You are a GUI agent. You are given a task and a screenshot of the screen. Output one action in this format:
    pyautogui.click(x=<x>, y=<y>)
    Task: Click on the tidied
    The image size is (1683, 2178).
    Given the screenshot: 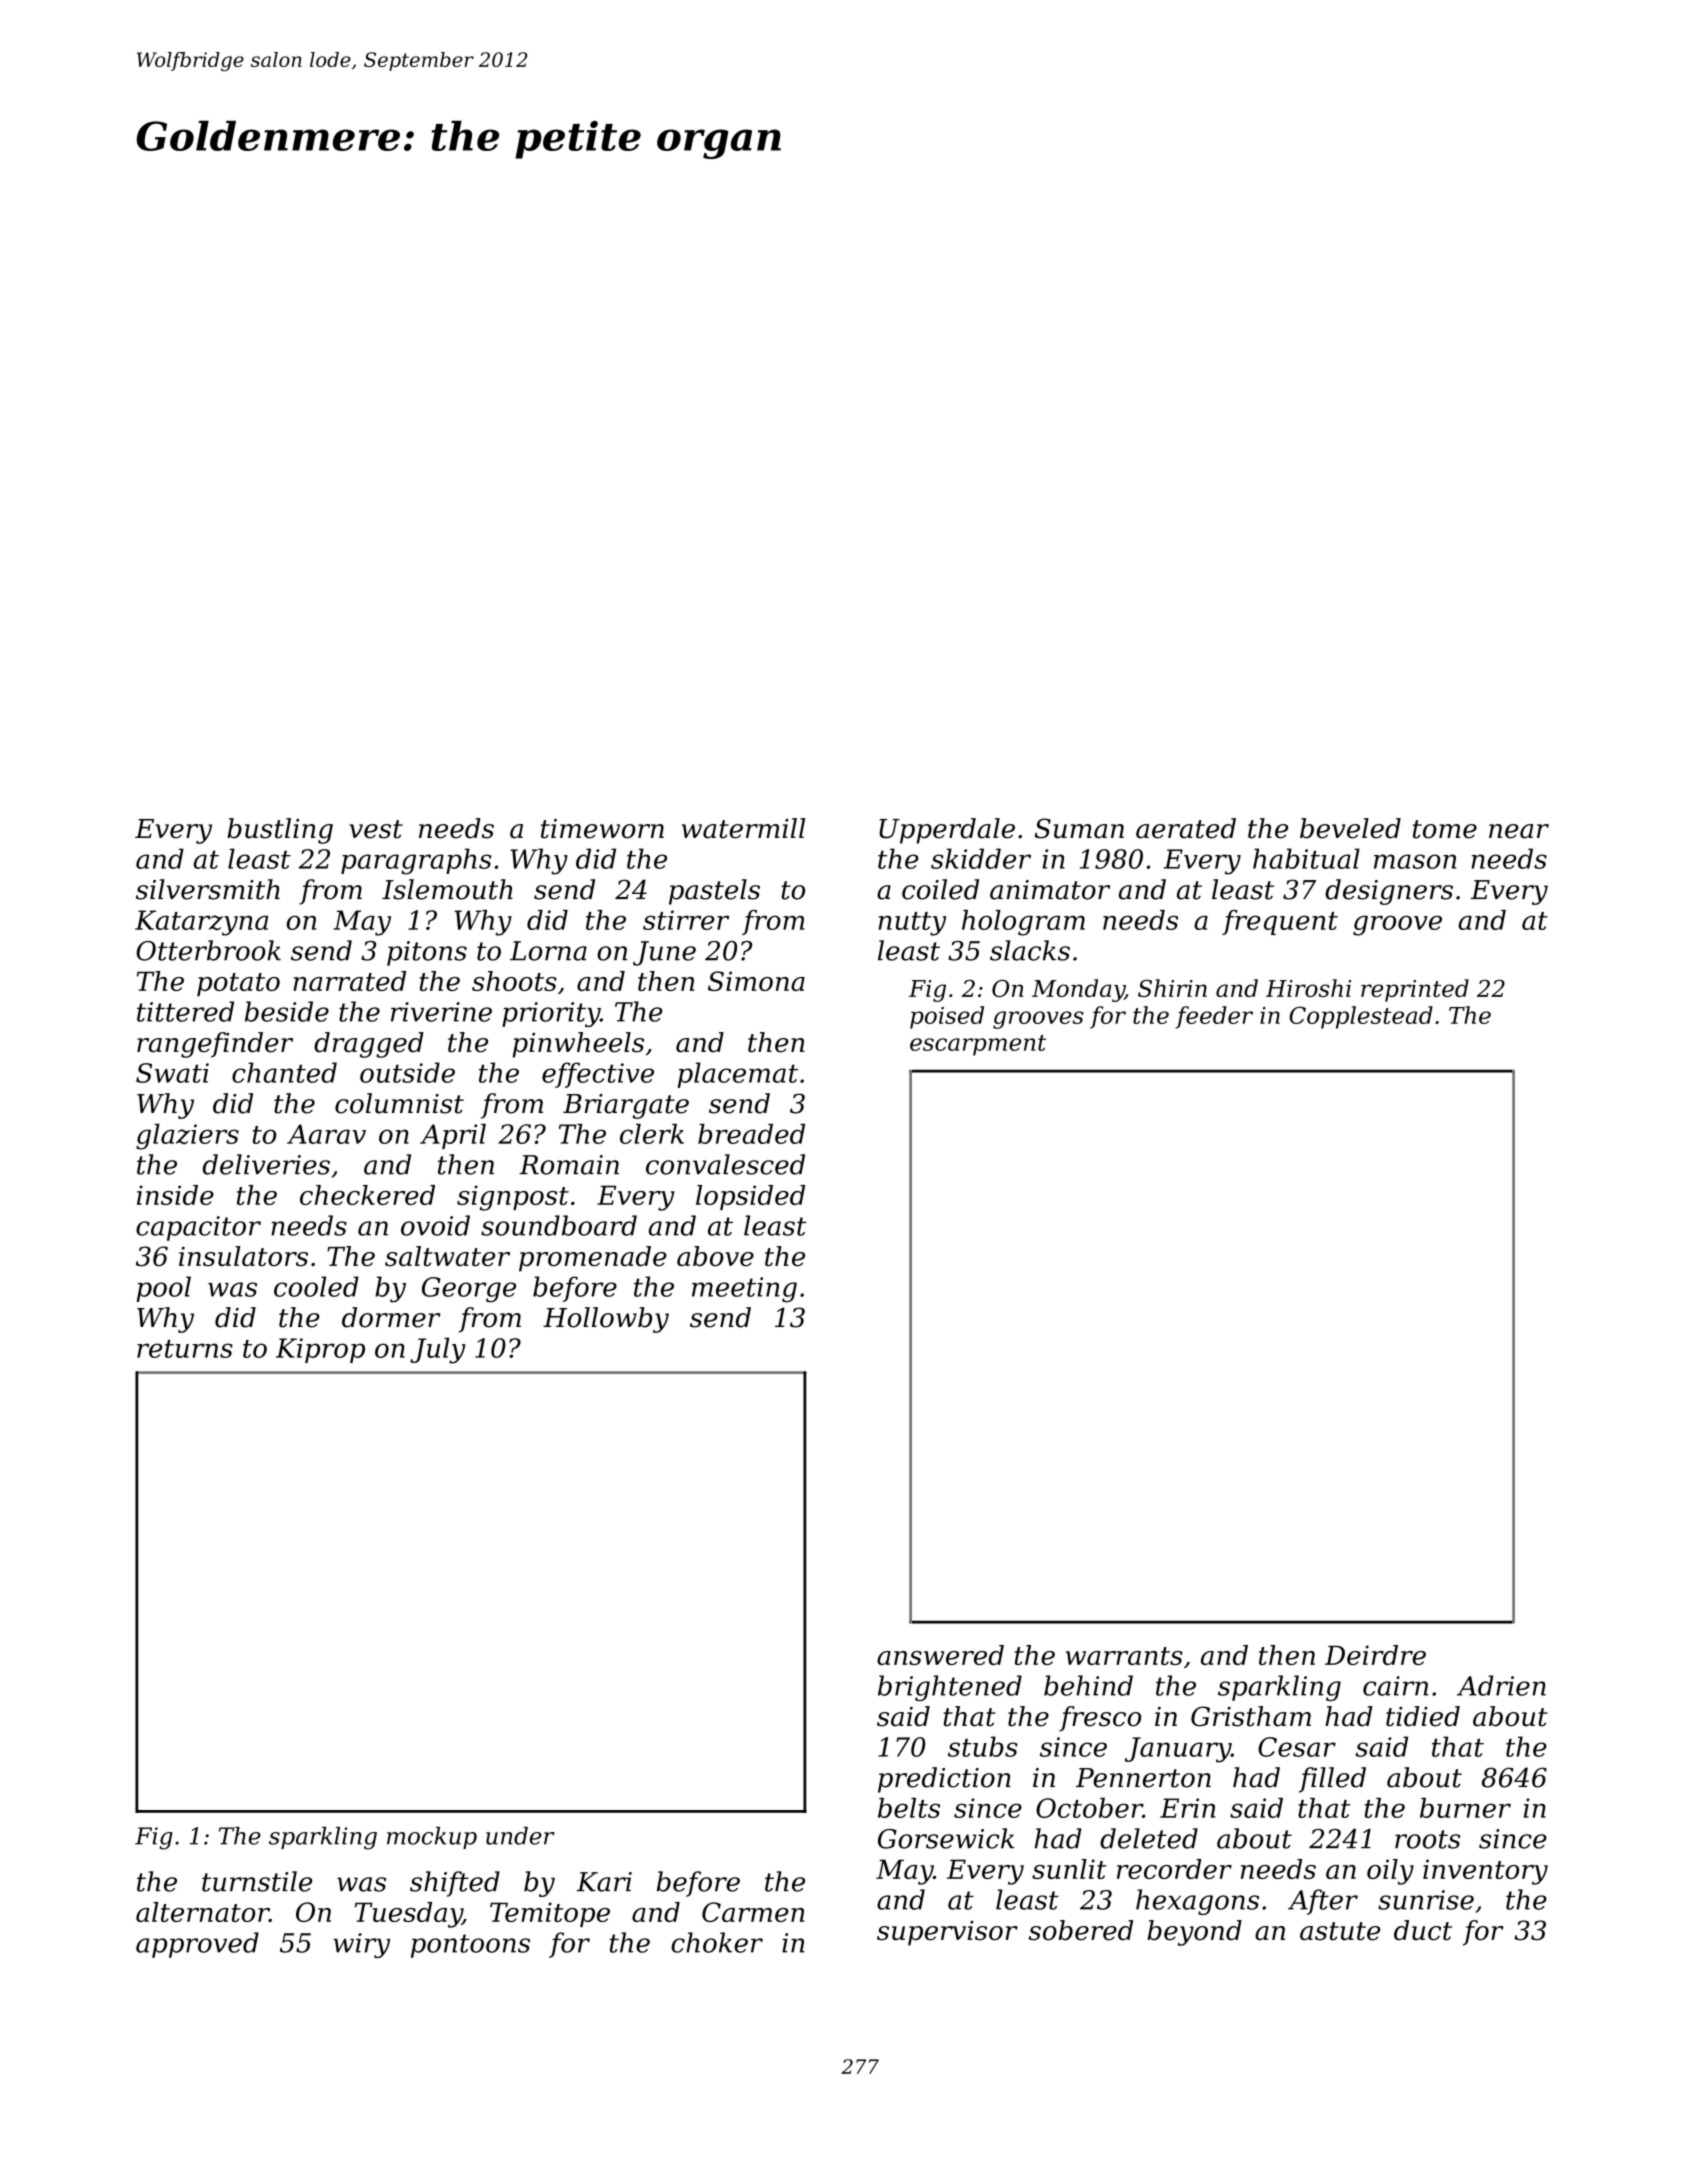 What is the action you would take?
    pyautogui.click(x=1423, y=1716)
